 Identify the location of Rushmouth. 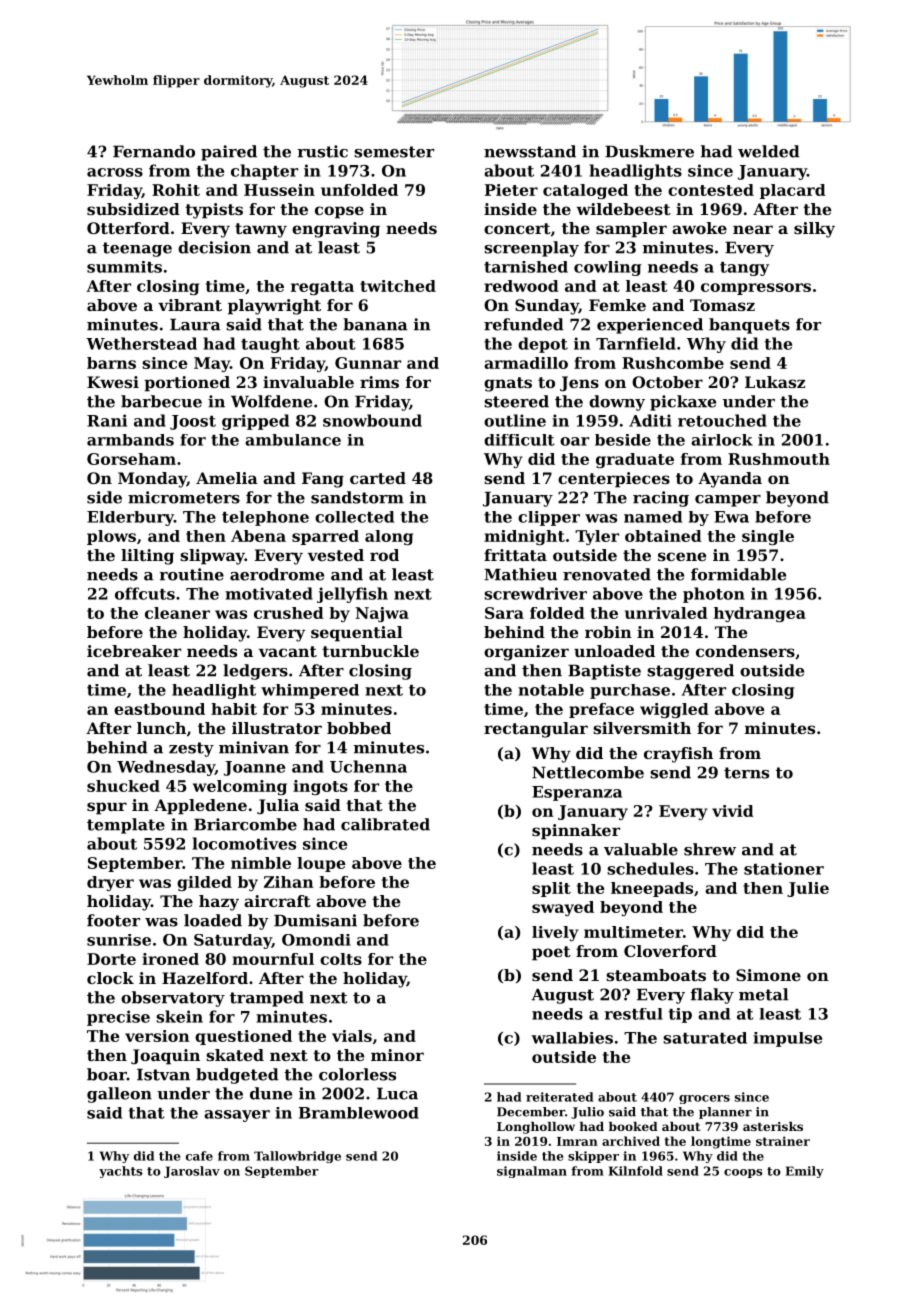
(779, 459).
